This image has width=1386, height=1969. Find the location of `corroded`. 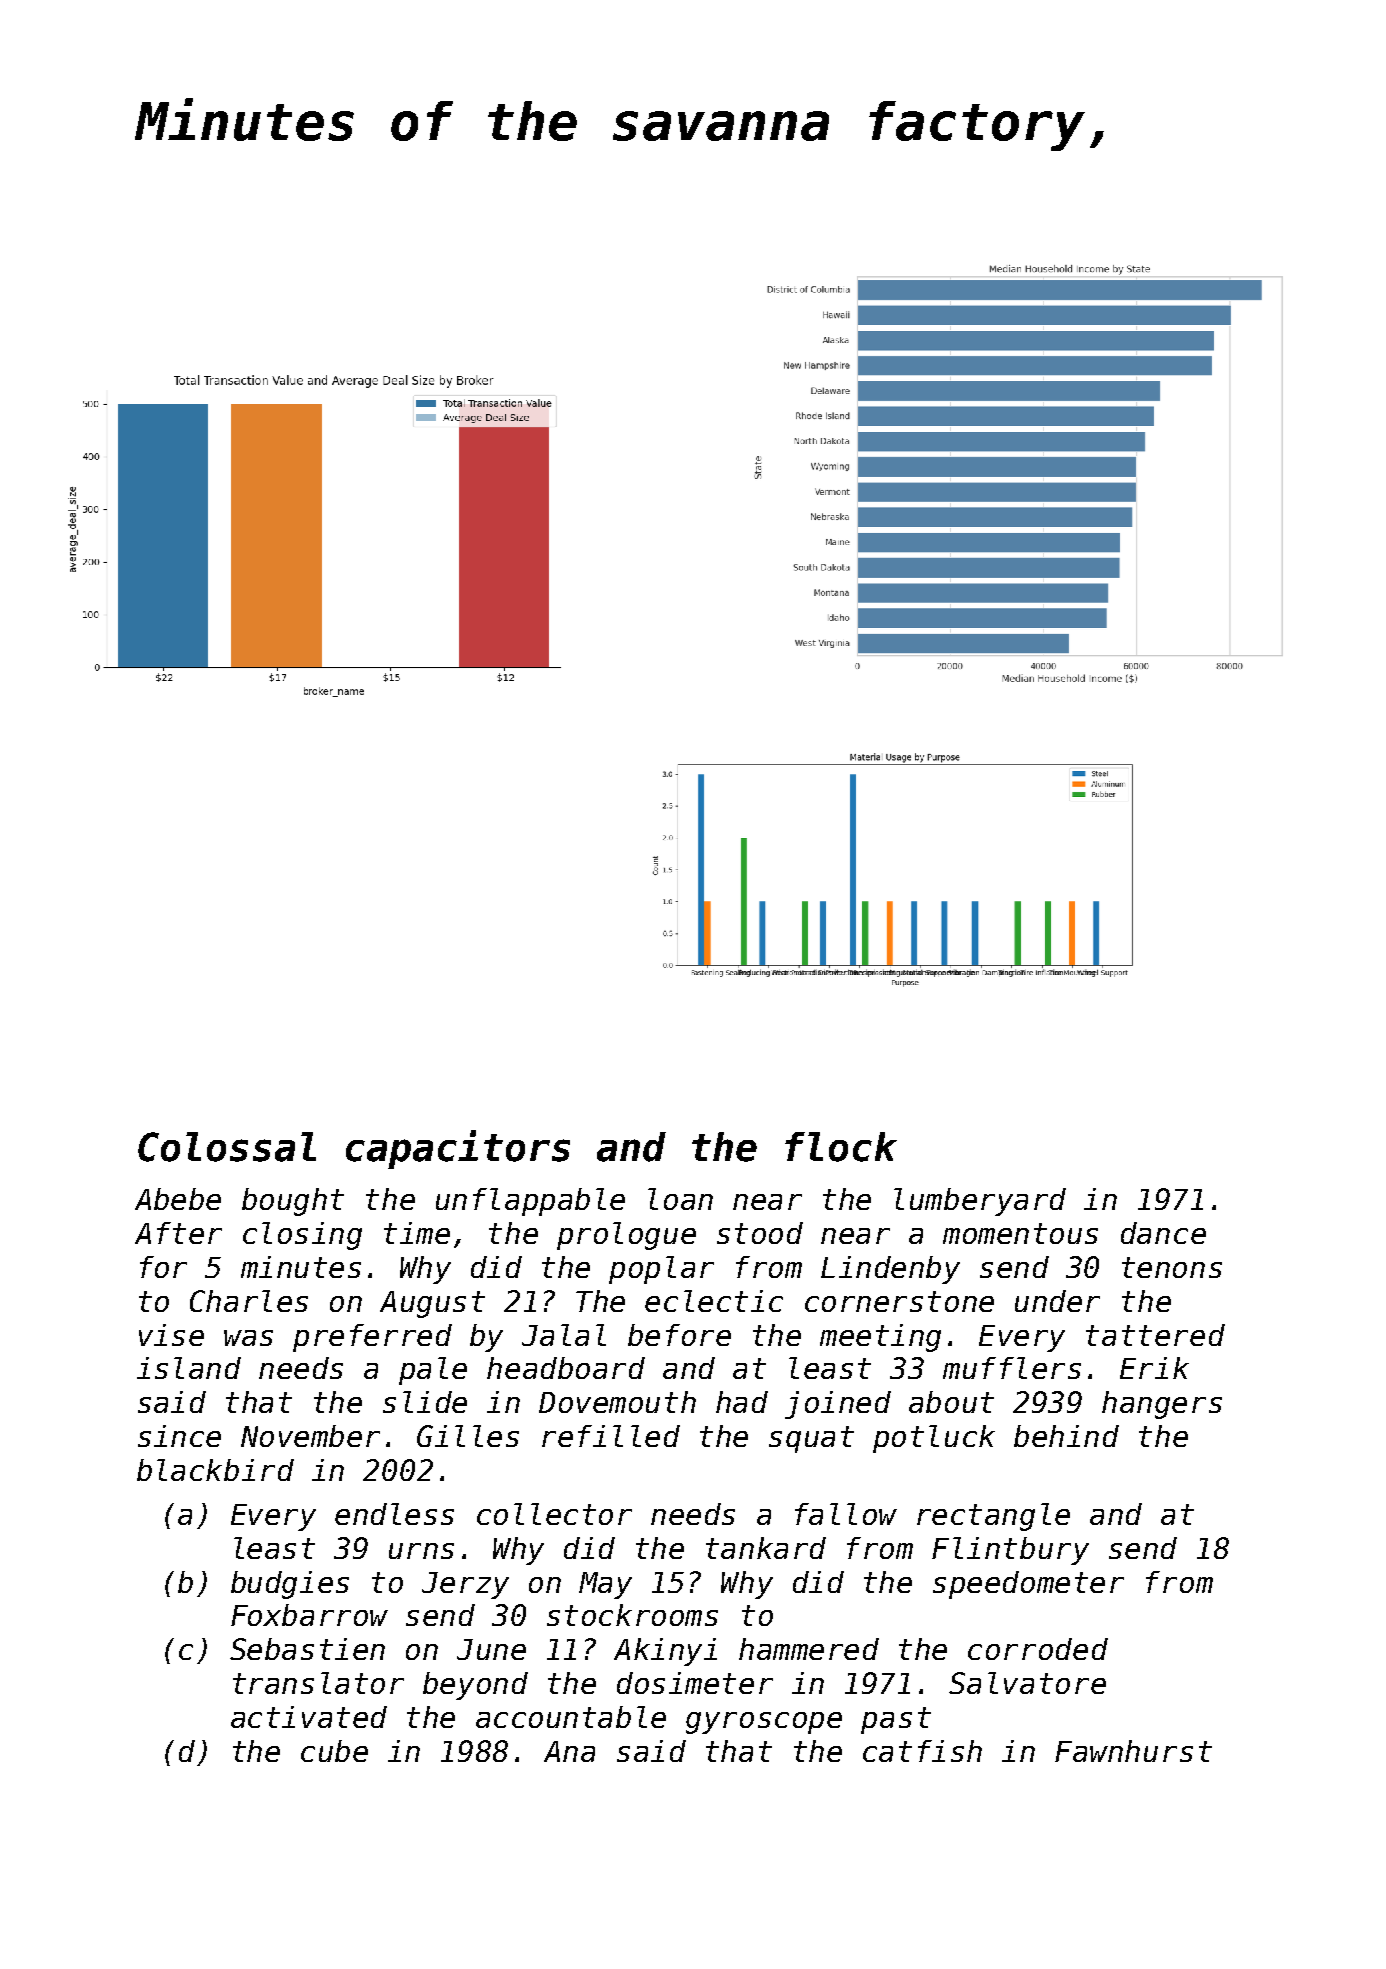

corroded is located at coordinates (1038, 1649).
